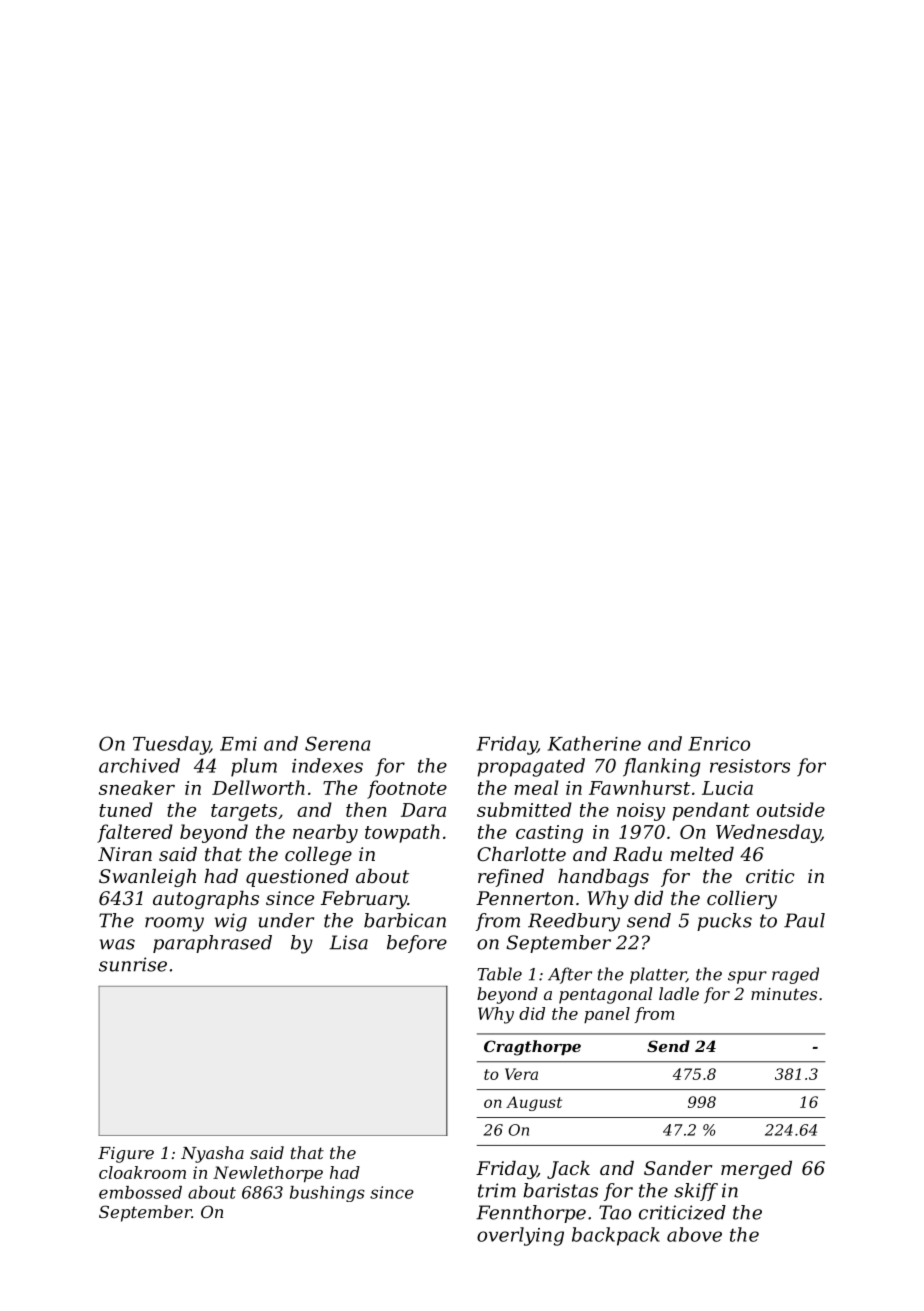  What do you see at coordinates (286, 920) in the document?
I see `under` at bounding box center [286, 920].
